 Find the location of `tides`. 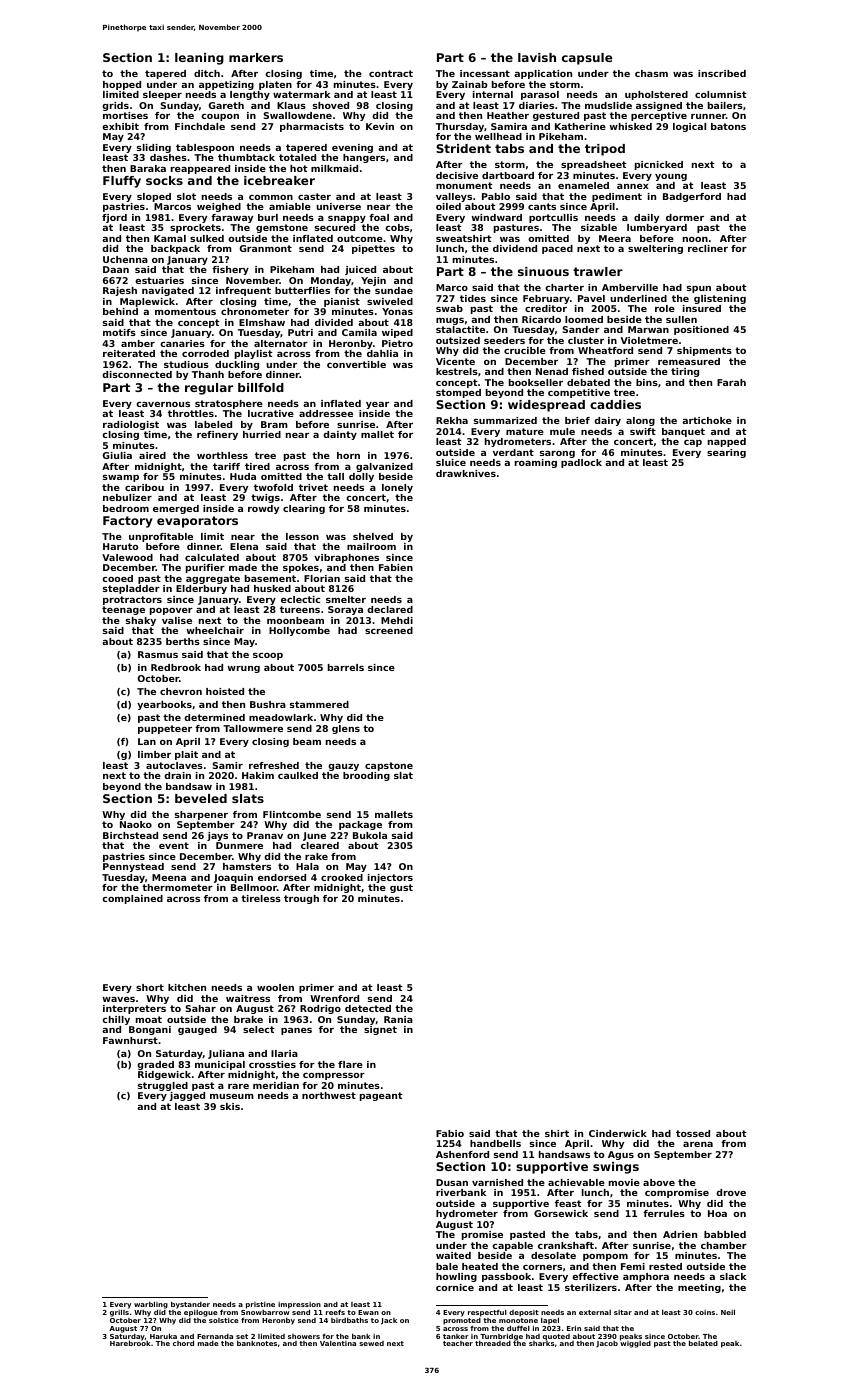

tides is located at coordinates (473, 298).
